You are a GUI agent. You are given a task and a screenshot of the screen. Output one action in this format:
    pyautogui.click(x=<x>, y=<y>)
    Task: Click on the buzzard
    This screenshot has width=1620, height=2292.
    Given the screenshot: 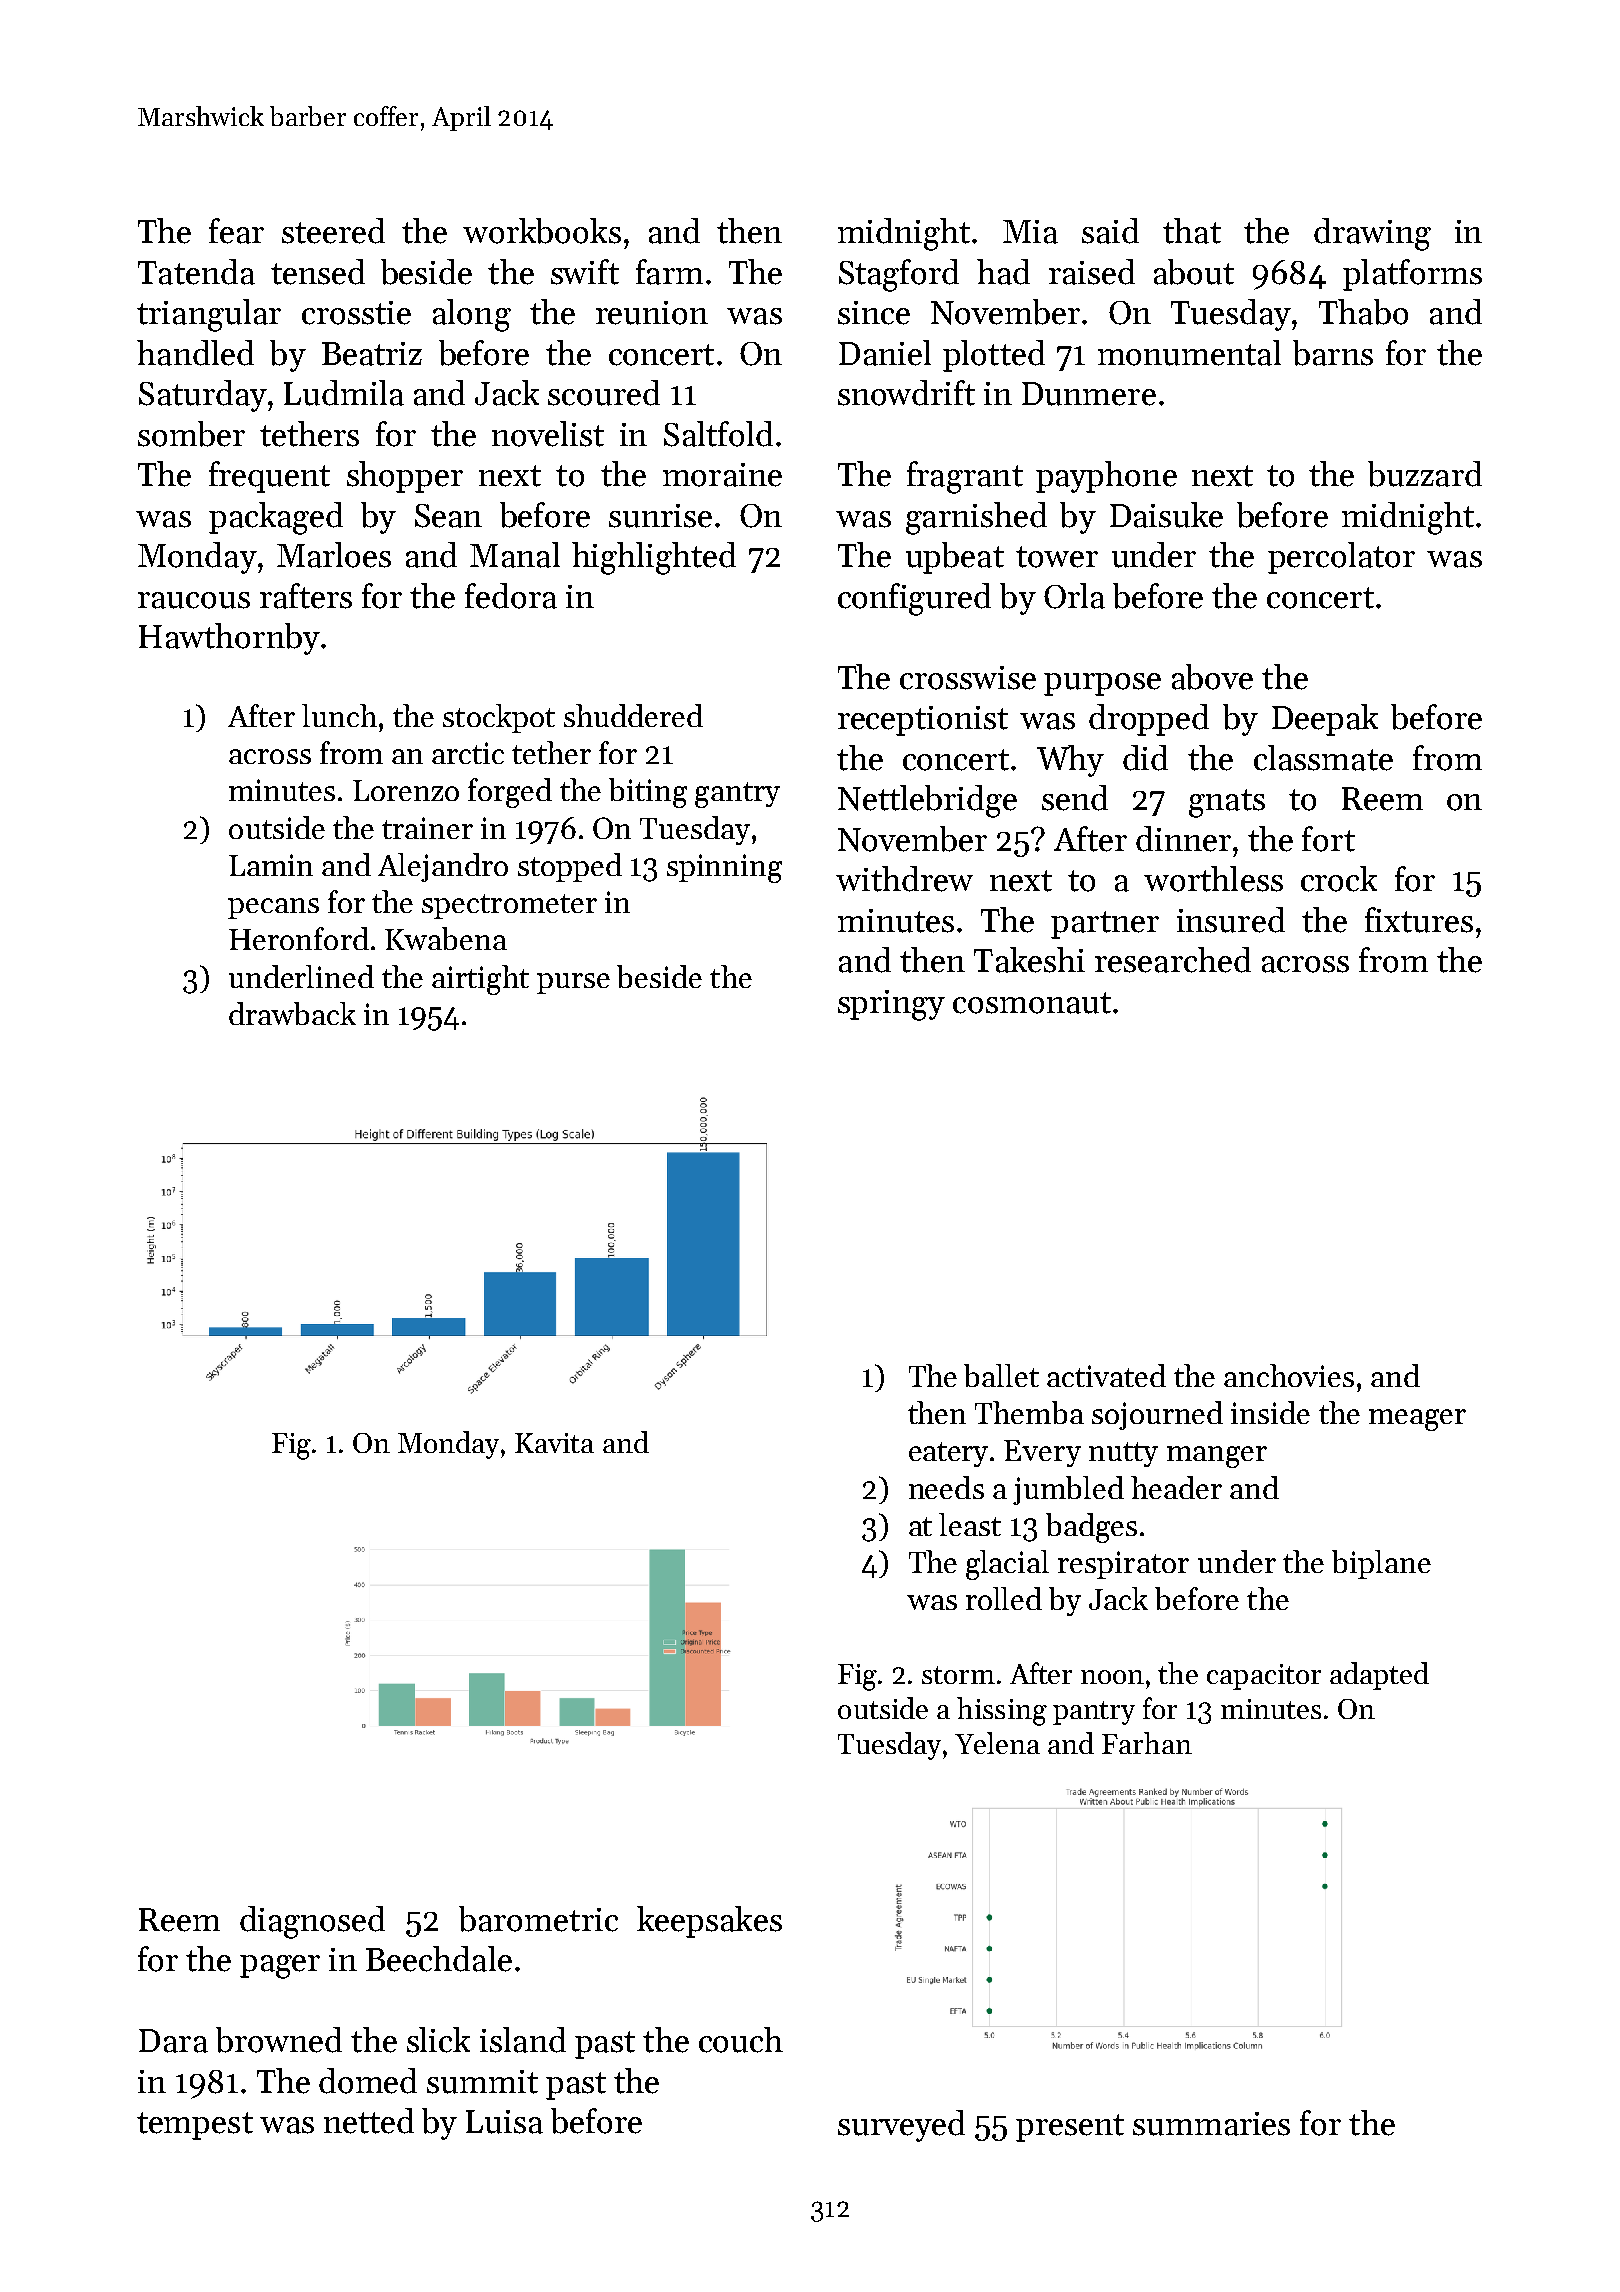 What is the action you would take?
    pyautogui.click(x=1425, y=474)
